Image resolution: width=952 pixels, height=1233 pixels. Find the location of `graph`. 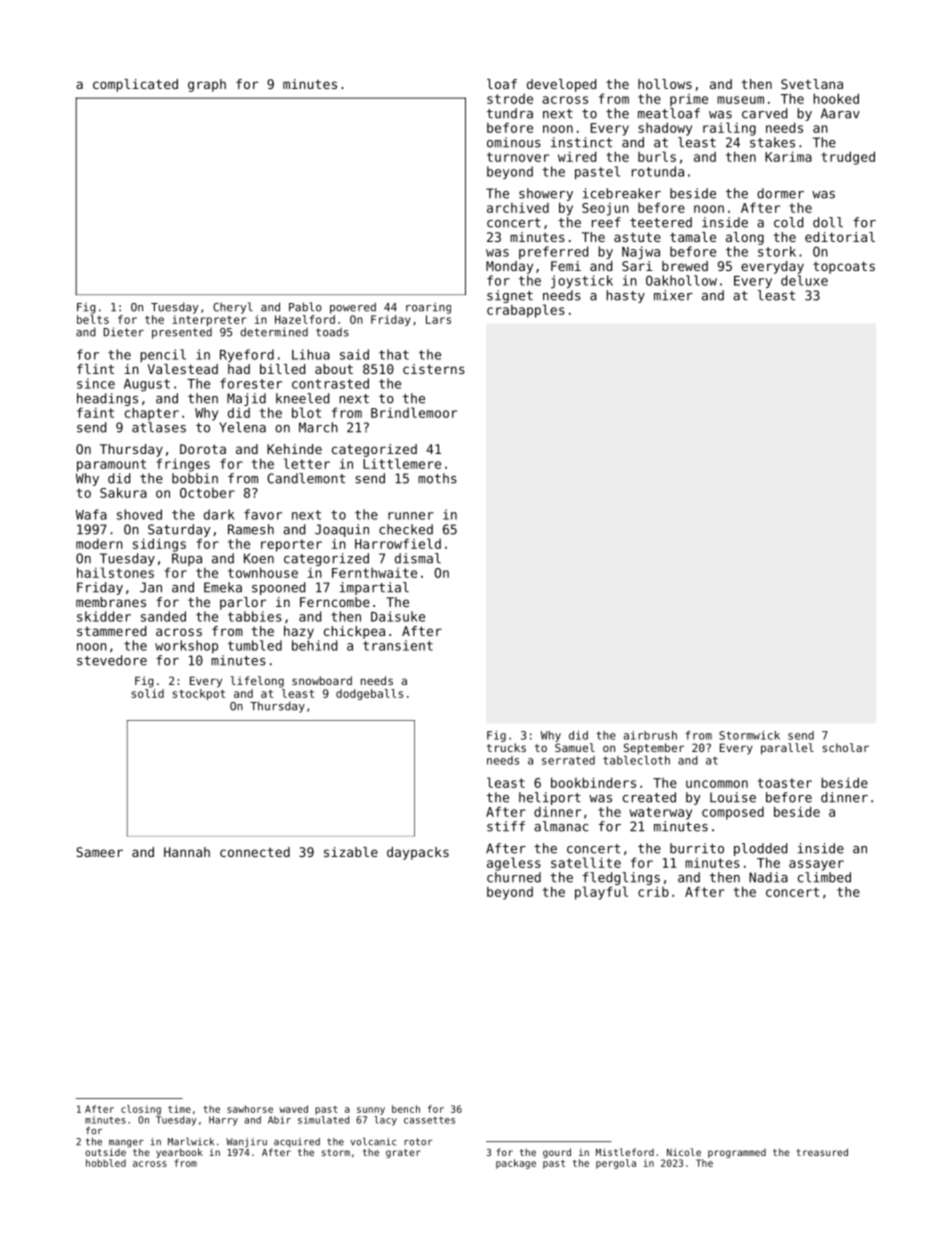

graph is located at coordinates (207, 85).
